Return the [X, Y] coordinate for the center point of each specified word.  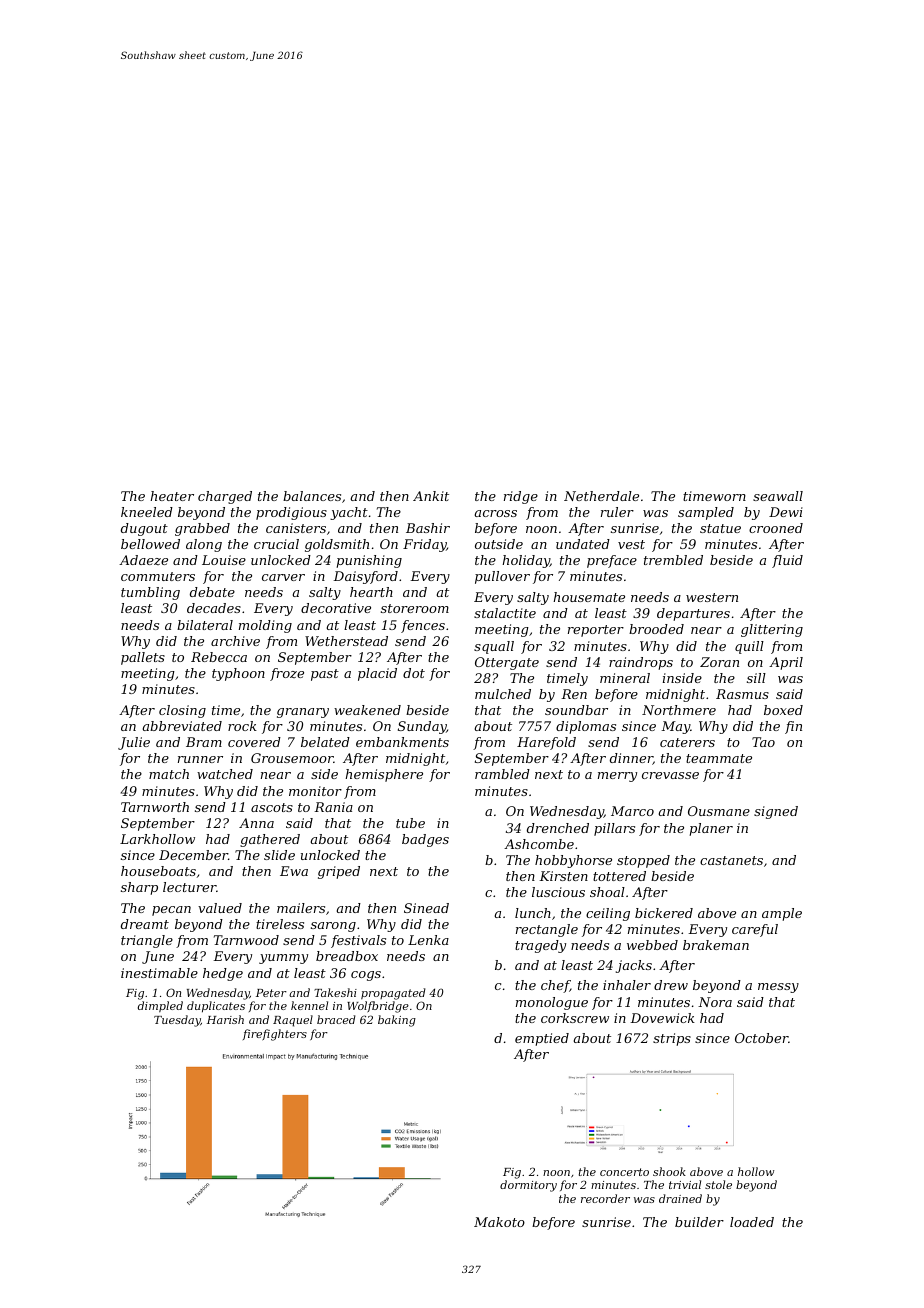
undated [583, 544]
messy [778, 988]
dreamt [145, 924]
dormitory [528, 1186]
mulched [503, 694]
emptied [542, 1039]
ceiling [608, 914]
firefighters [275, 1035]
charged [225, 497]
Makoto [499, 1222]
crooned [776, 528]
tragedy [540, 946]
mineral [625, 678]
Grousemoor [292, 758]
